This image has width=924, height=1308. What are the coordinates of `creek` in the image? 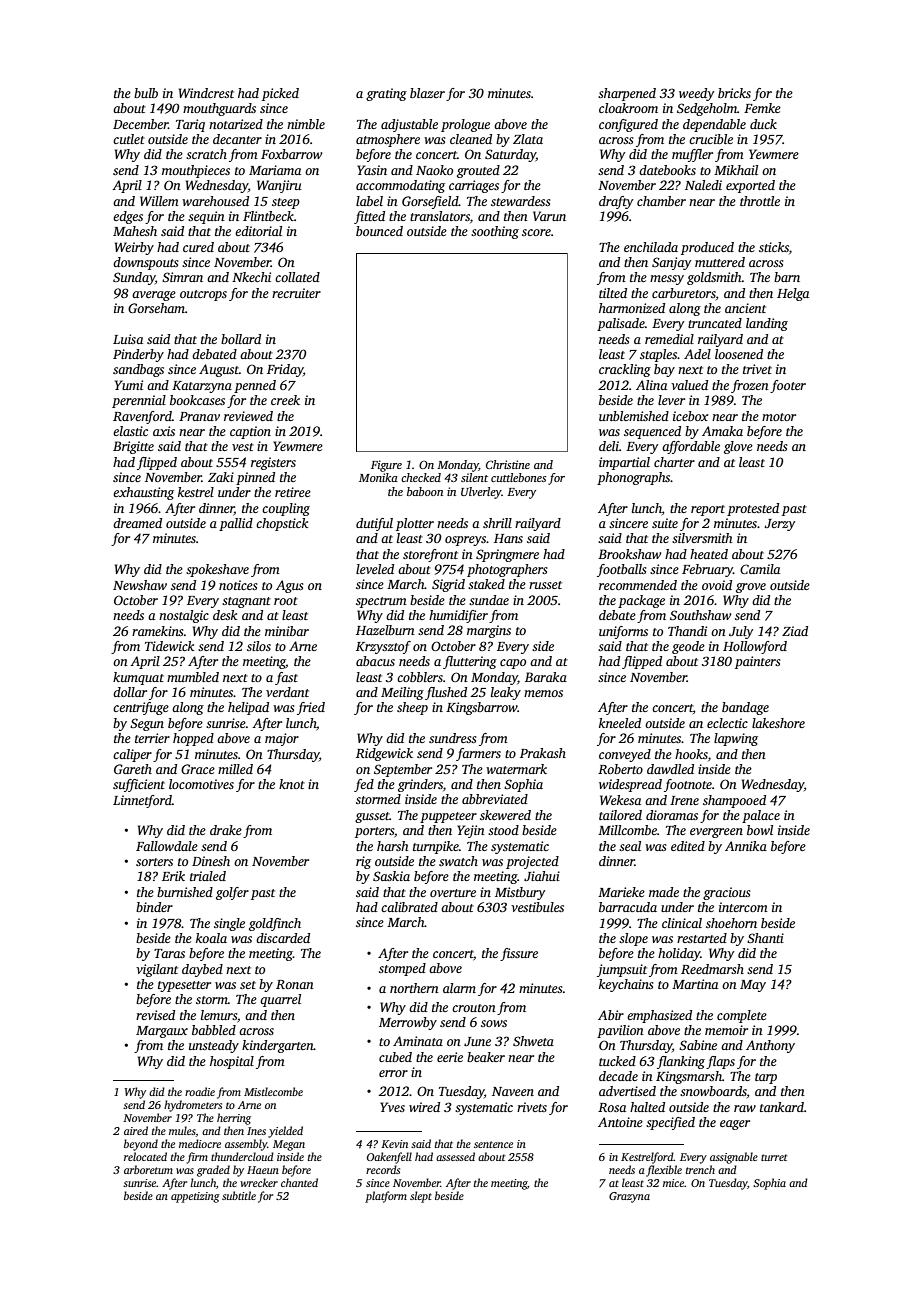 It's located at (285, 400).
